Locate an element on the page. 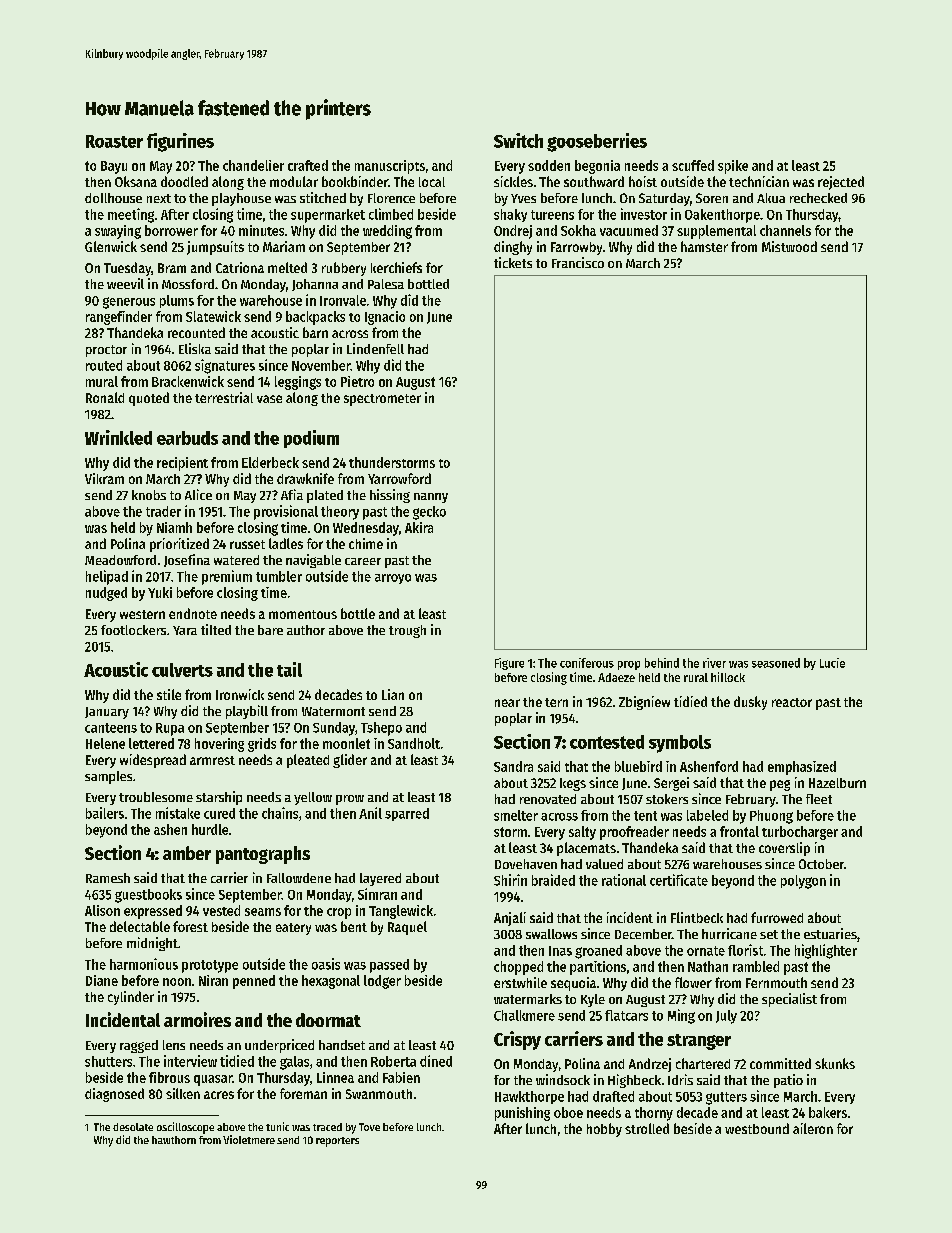 This image has width=952, height=1233. desolate is located at coordinates (133, 1127).
